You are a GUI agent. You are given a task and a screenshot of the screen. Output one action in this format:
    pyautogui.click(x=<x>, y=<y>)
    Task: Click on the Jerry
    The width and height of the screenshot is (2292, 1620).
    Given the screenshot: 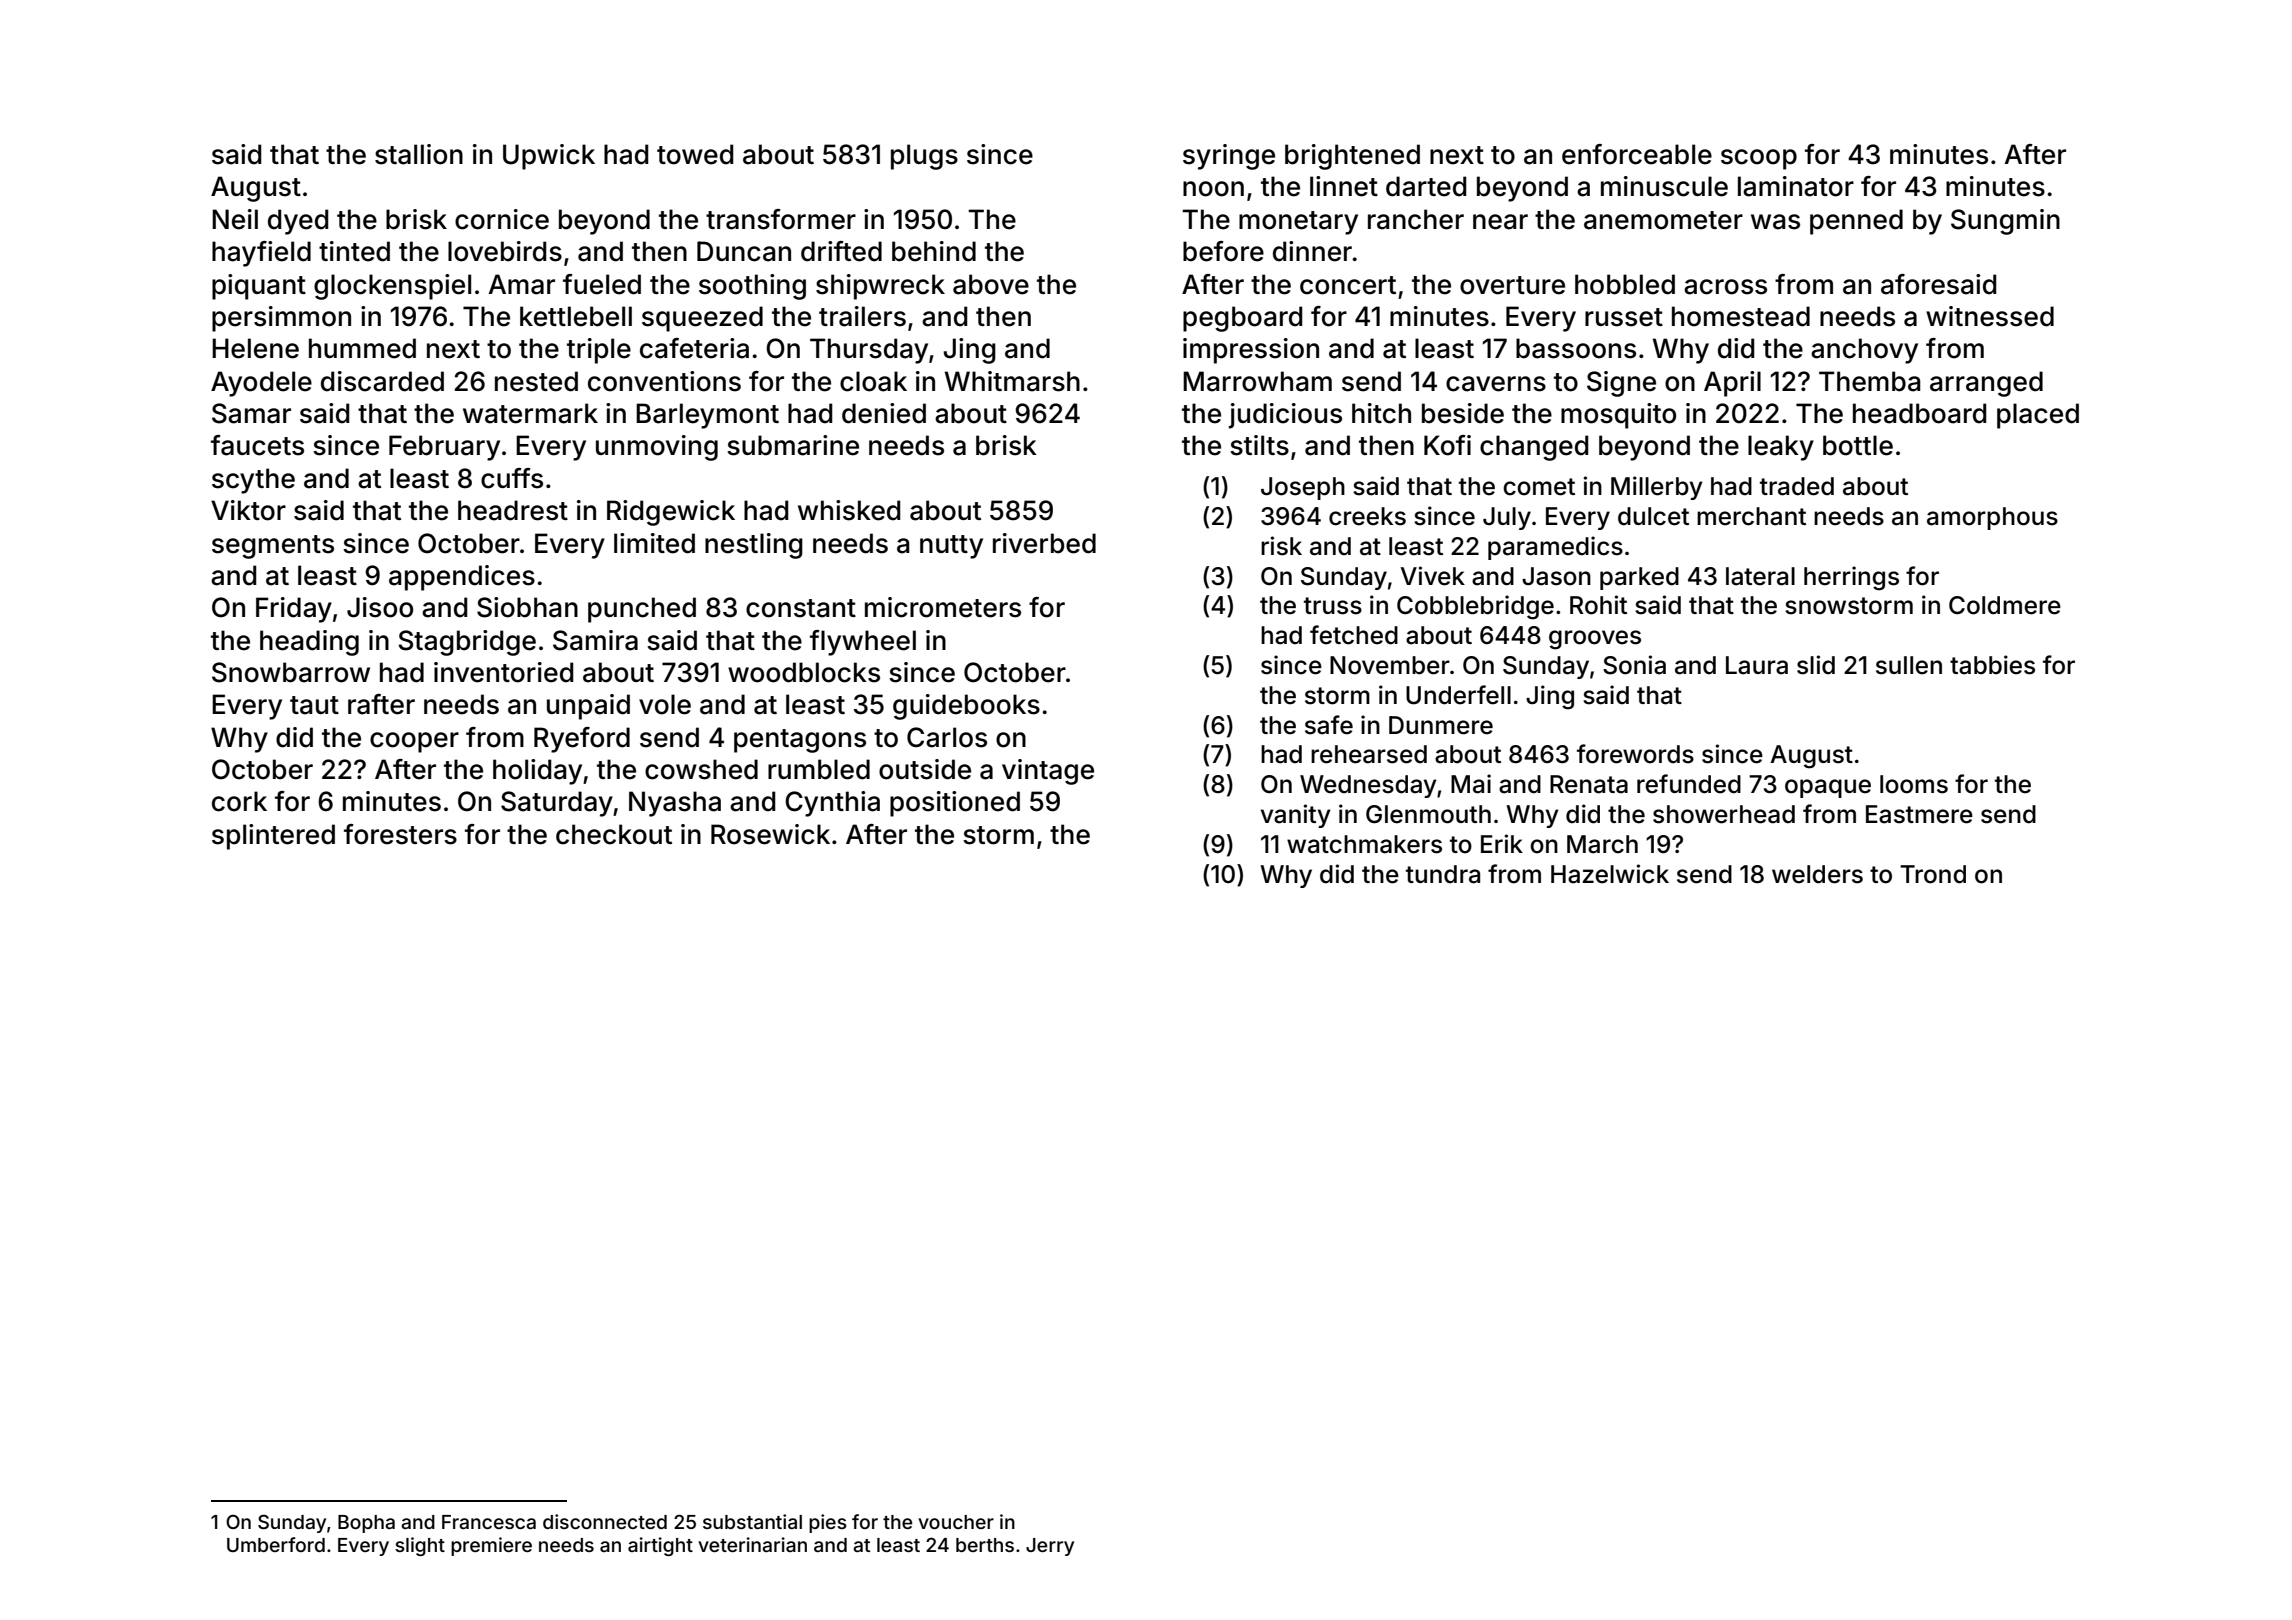 What is the action you would take?
    pyautogui.click(x=1050, y=1547)
